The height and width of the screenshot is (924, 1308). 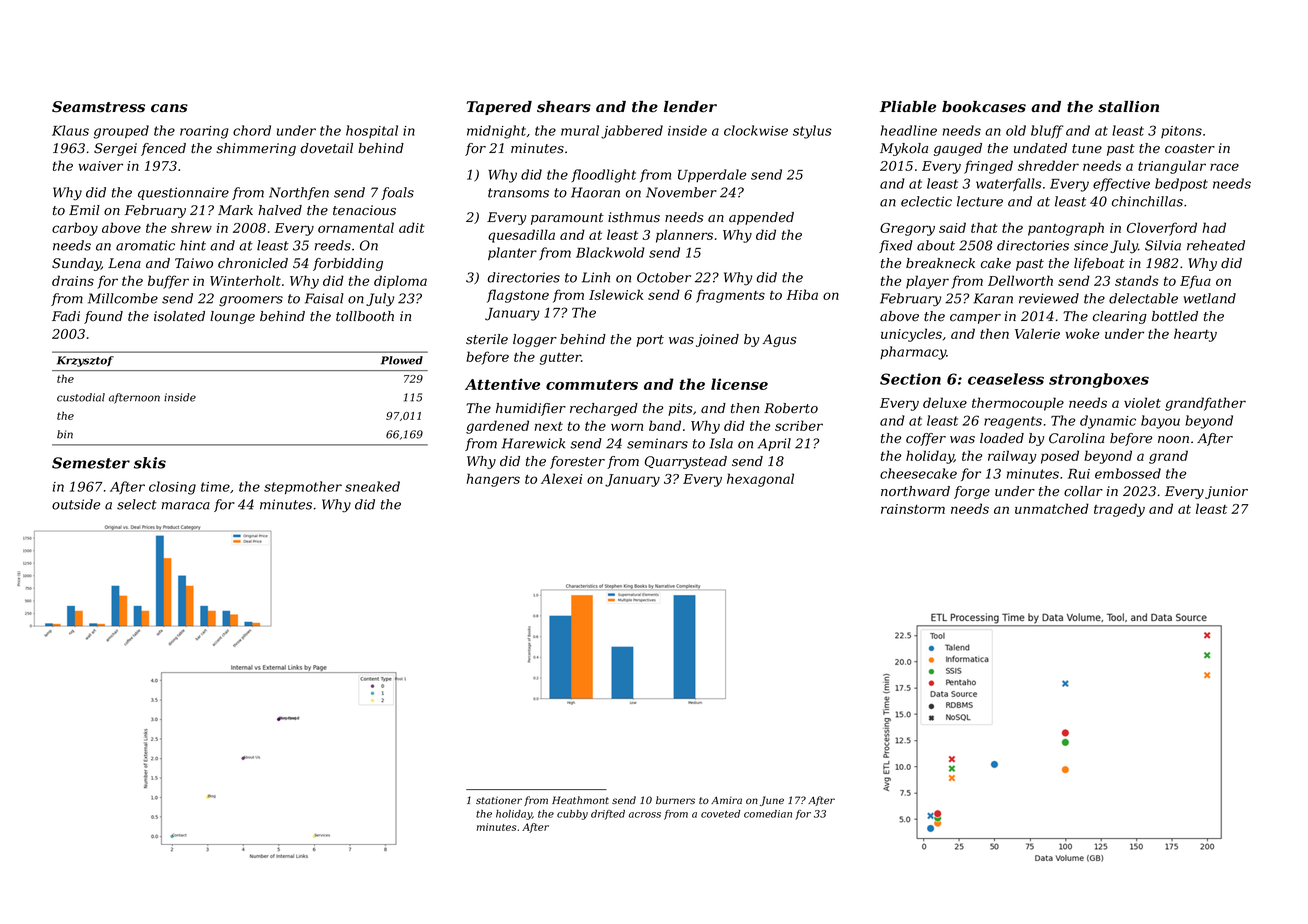 What do you see at coordinates (1214, 227) in the screenshot?
I see `had` at bounding box center [1214, 227].
